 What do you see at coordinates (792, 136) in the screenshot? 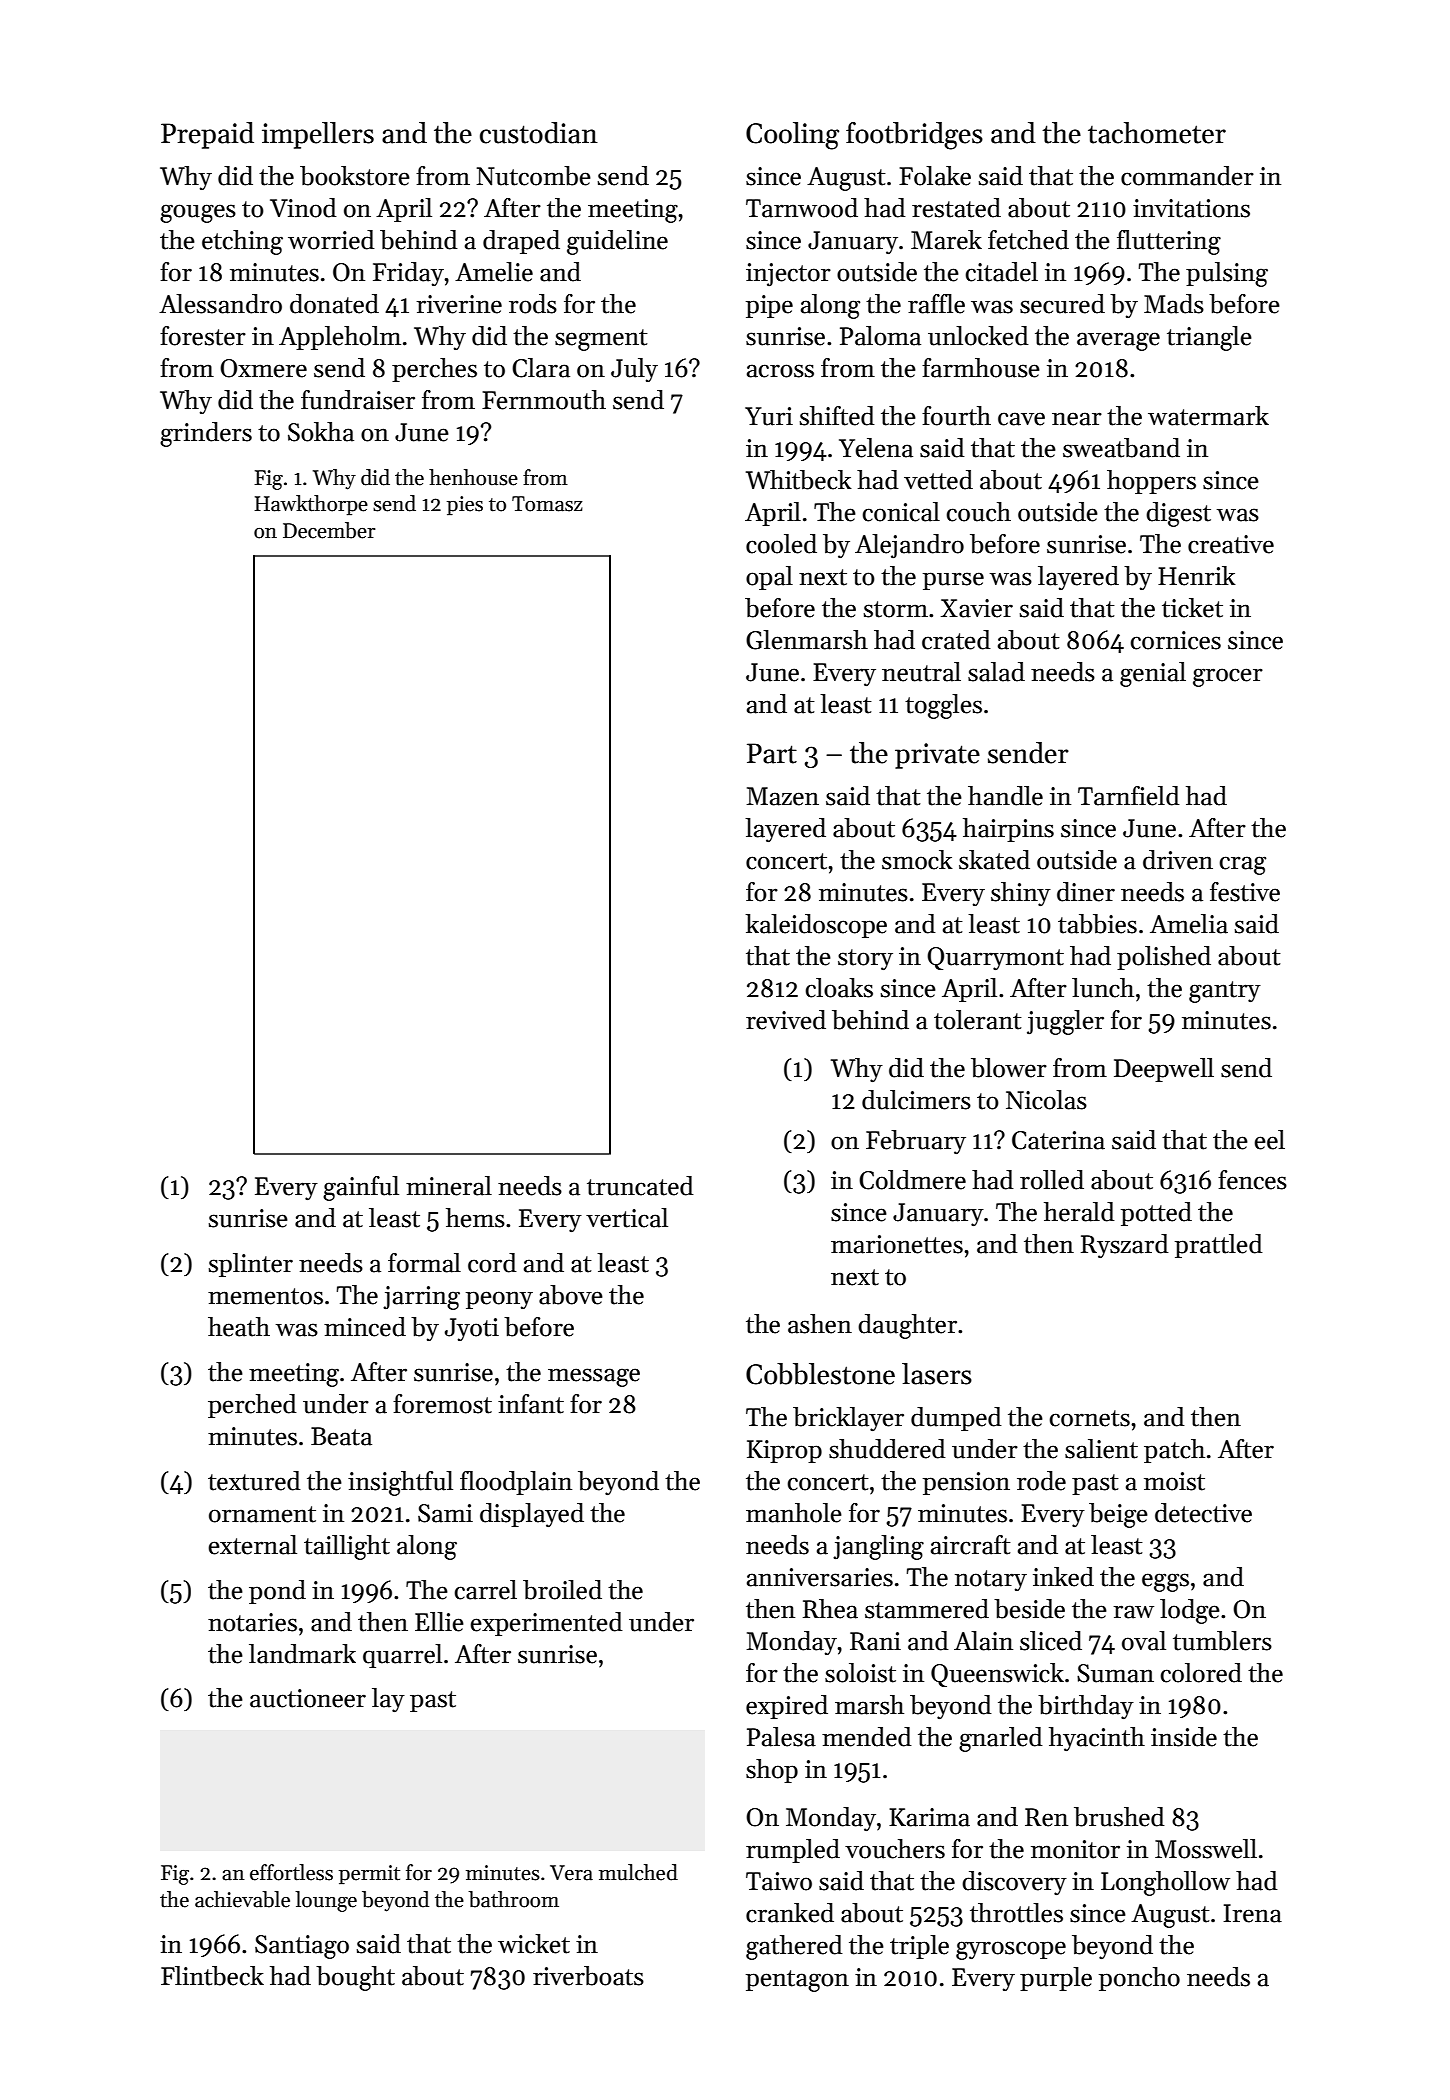
I see `Cooling` at bounding box center [792, 136].
